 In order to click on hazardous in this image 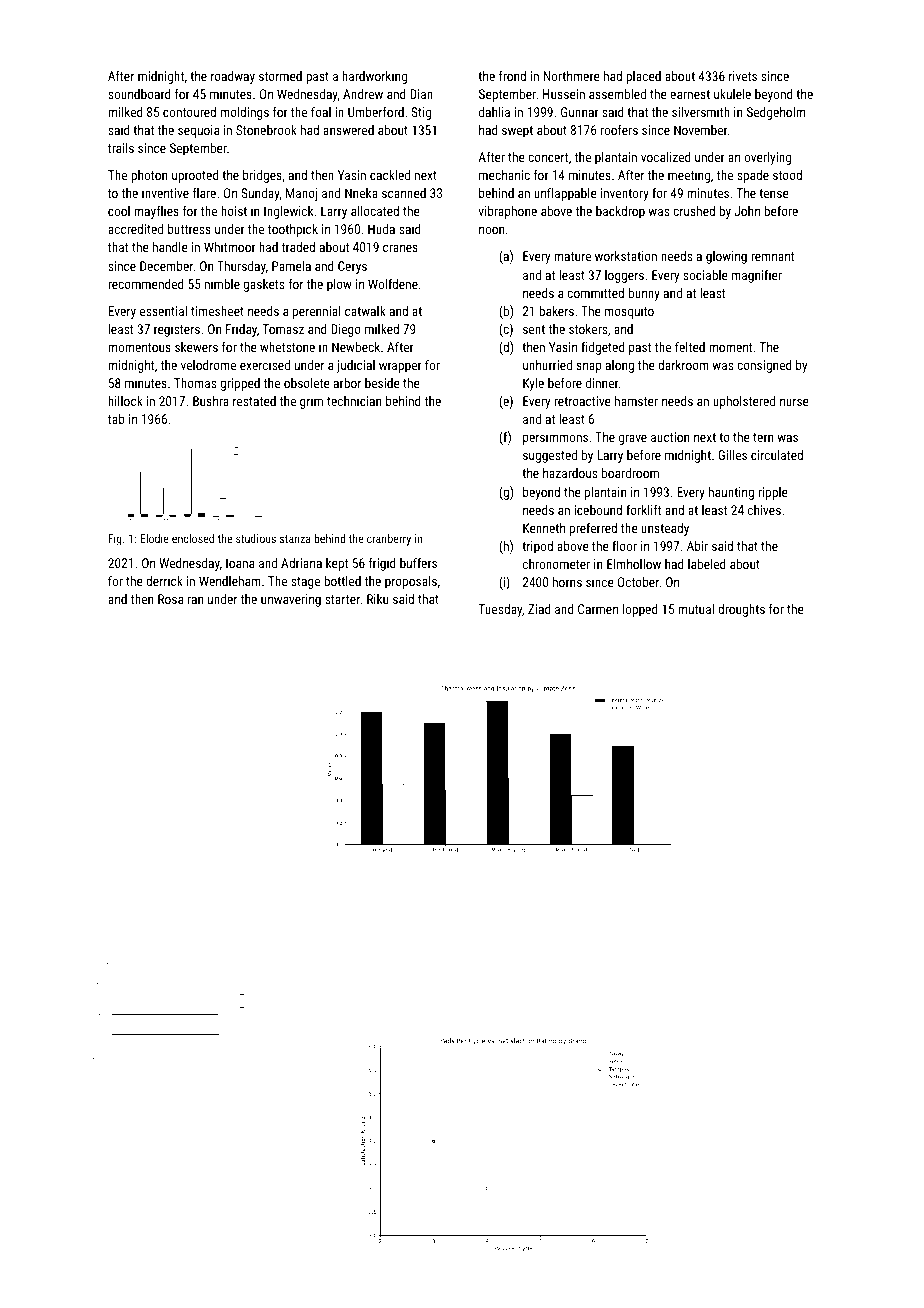, I will do `click(570, 473)`.
